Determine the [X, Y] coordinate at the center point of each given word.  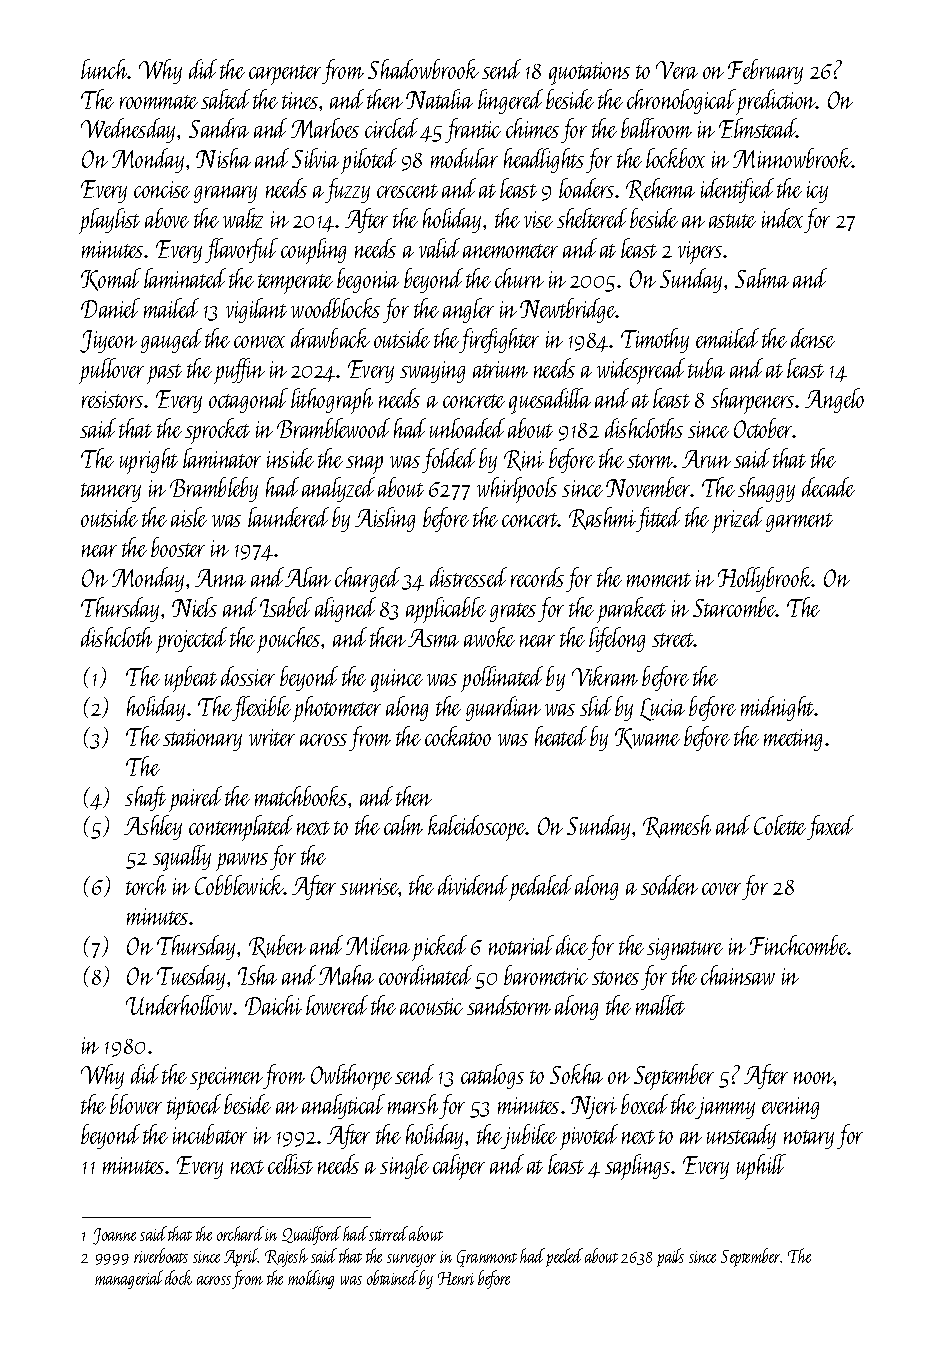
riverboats [161, 1255]
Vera [677, 70]
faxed [830, 827]
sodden [669, 885]
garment [799, 522]
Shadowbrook [423, 69]
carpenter [285, 75]
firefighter [499, 340]
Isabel [286, 607]
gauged [171, 340]
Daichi [273, 1005]
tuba [706, 368]
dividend [473, 885]
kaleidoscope [477, 828]
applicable [446, 610]
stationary [202, 740]
